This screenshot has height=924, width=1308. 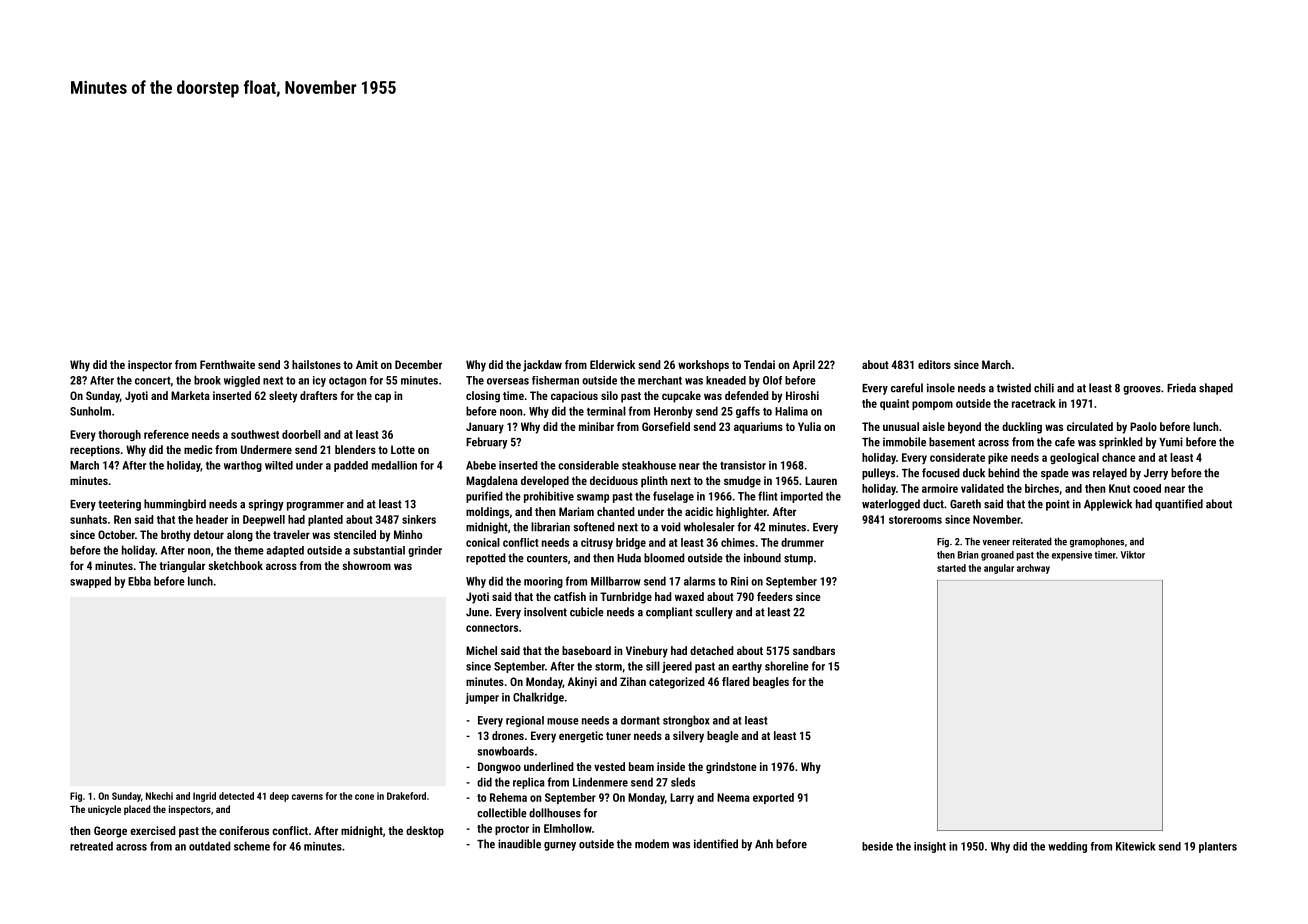 I want to click on wilted, so click(x=279, y=465).
